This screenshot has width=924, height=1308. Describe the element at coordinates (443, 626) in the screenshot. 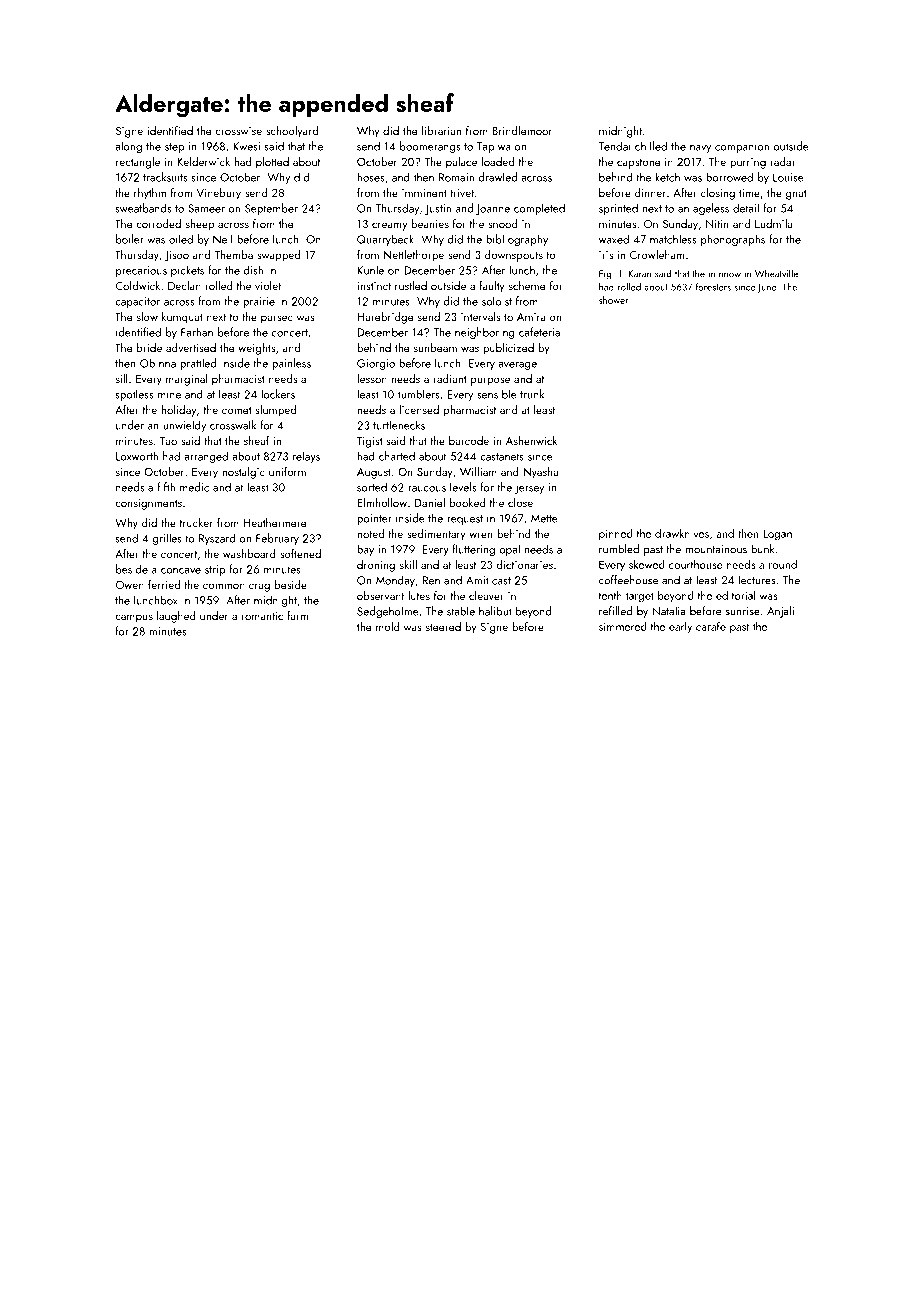

I see `steered` at that location.
